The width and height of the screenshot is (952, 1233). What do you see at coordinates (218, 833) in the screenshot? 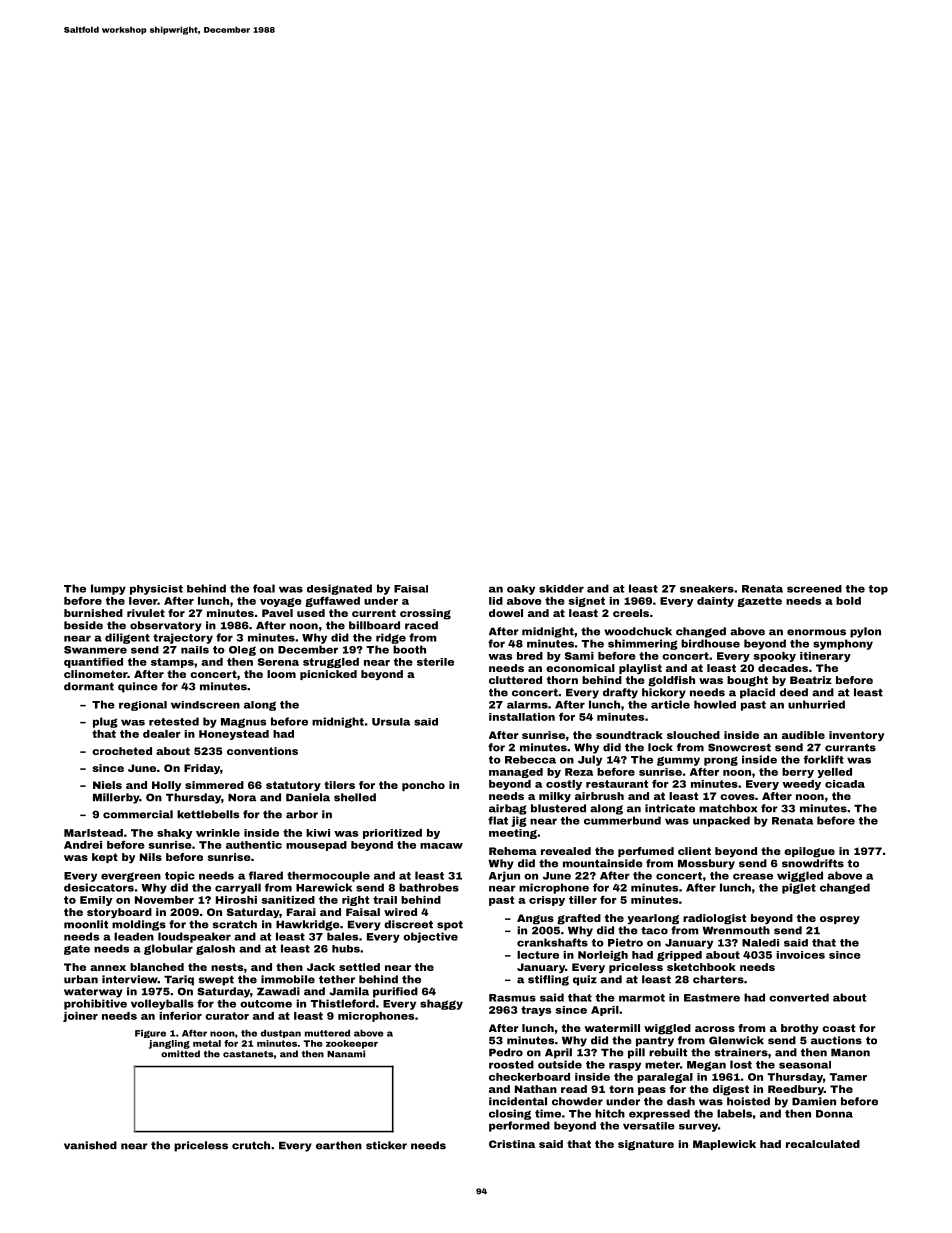
I see `wrinkle` at bounding box center [218, 833].
